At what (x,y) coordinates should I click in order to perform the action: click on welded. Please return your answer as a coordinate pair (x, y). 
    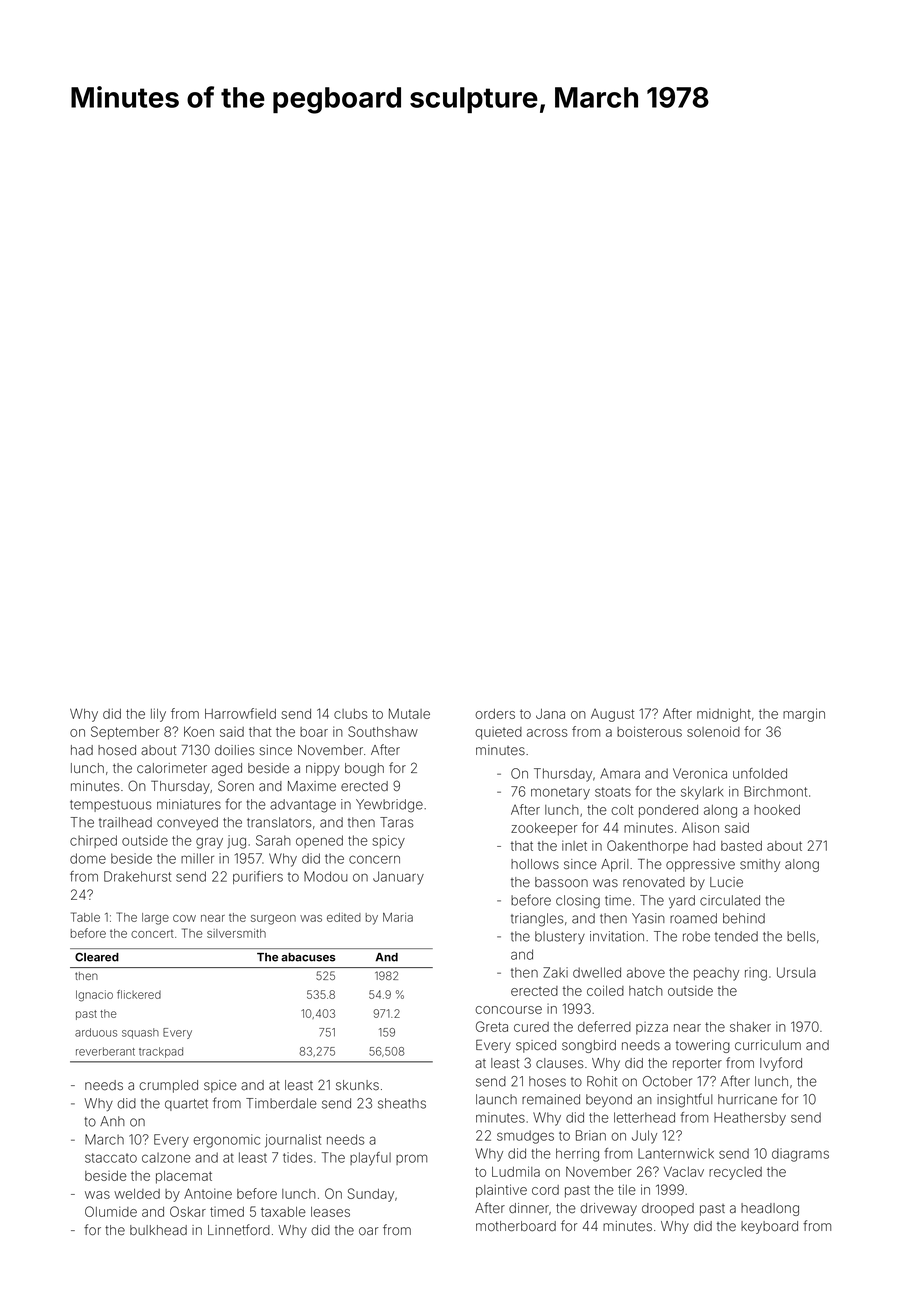
    Looking at the image, I should click on (137, 1194).
